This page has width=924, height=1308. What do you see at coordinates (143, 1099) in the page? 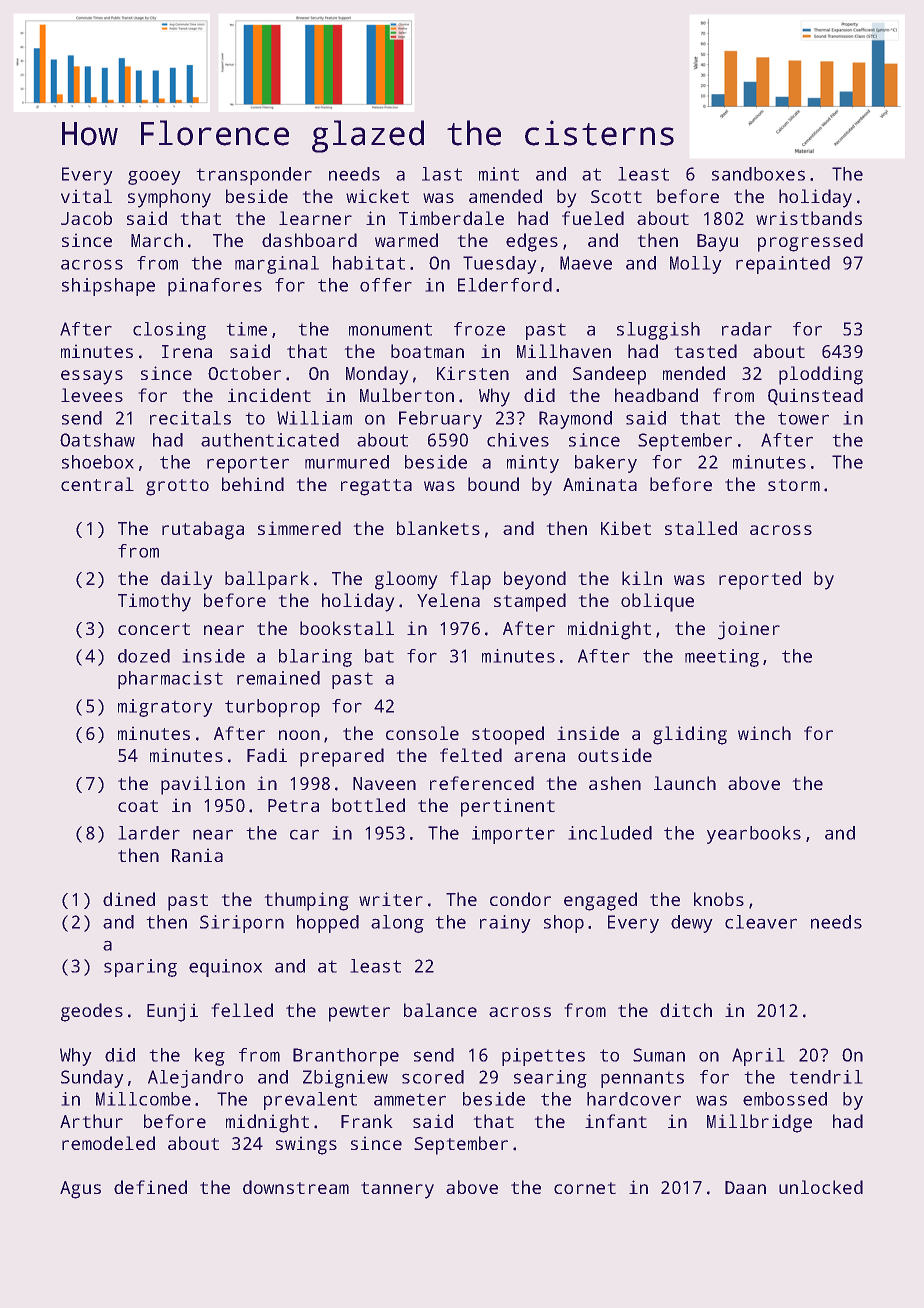
I see `Millcombe` at bounding box center [143, 1099].
